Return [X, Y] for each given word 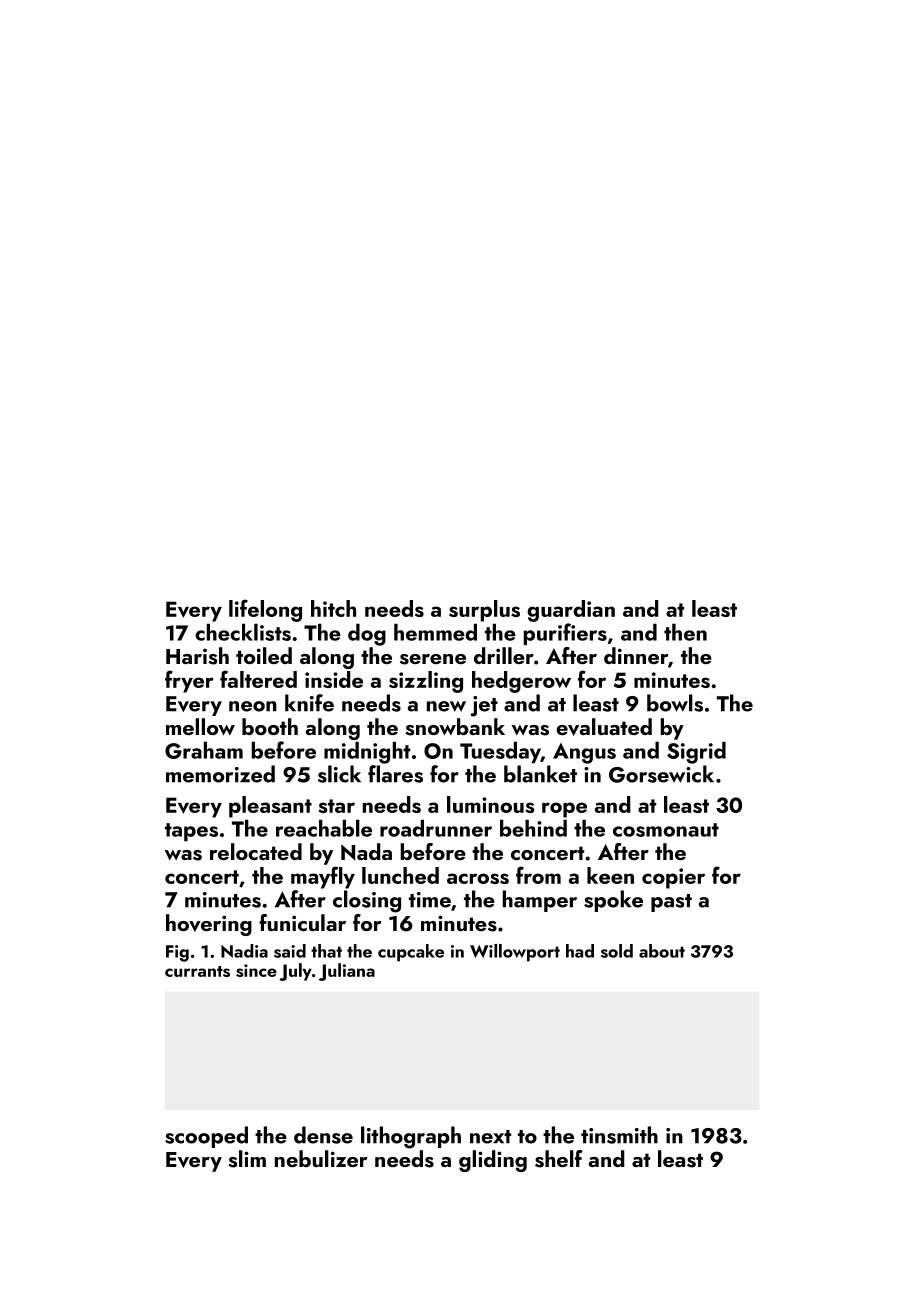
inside [334, 679]
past [671, 903]
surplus [484, 611]
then [685, 632]
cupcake [411, 953]
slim [247, 1159]
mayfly [323, 877]
